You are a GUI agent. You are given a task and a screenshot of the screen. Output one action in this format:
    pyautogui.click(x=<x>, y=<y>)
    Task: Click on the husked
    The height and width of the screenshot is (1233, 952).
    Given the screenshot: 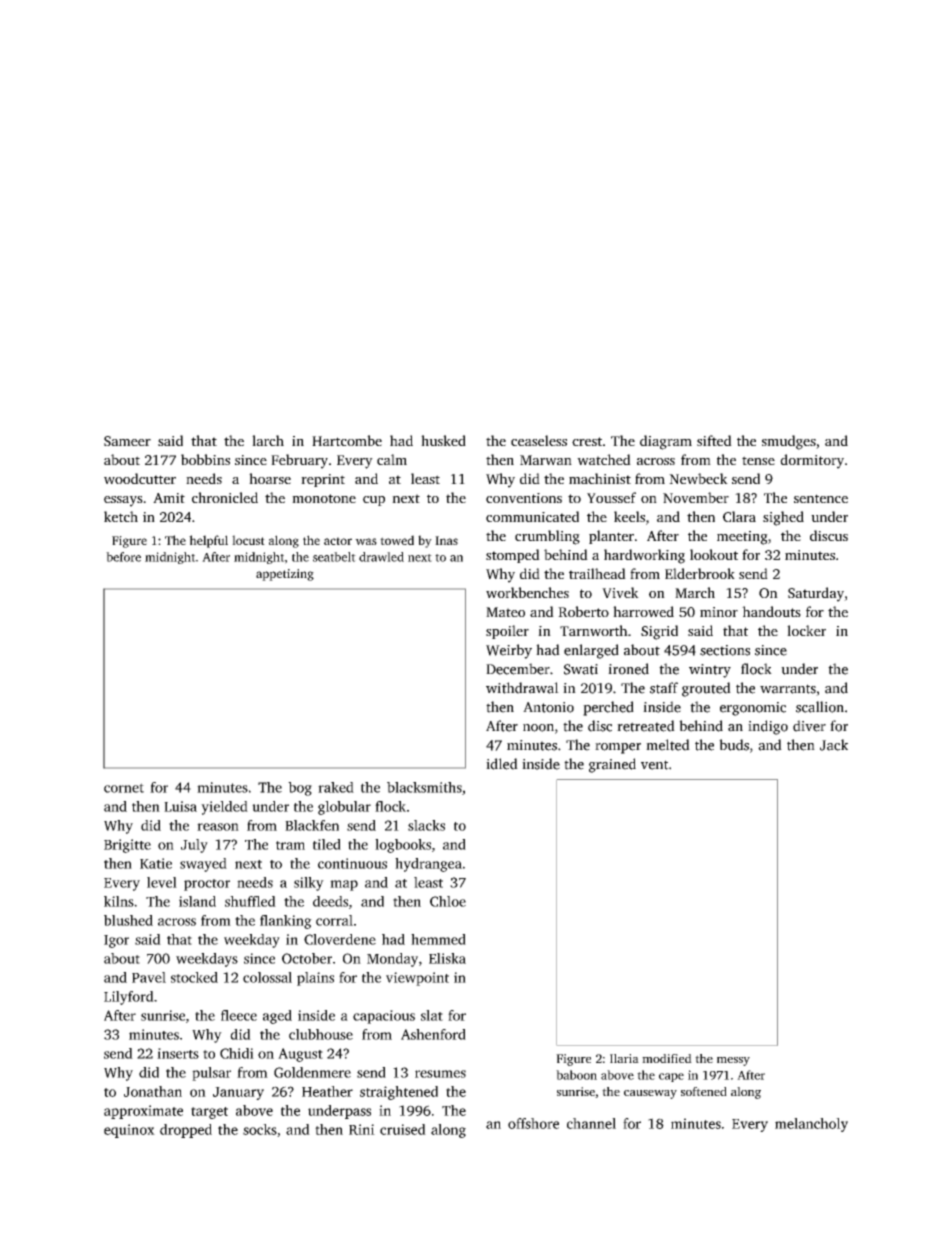 What is the action you would take?
    pyautogui.click(x=443, y=440)
